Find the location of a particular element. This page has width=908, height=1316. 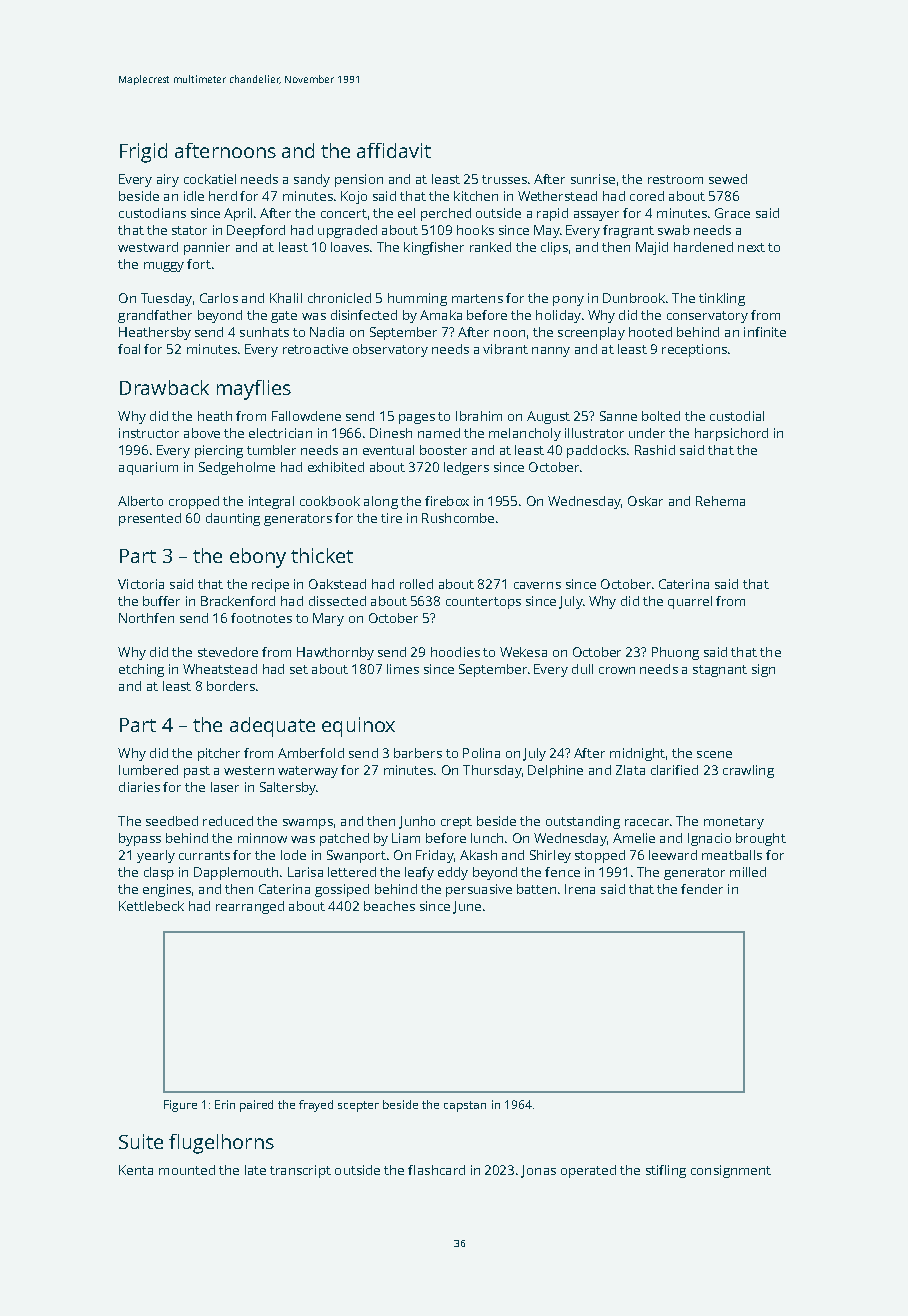

chronicled is located at coordinates (339, 298).
